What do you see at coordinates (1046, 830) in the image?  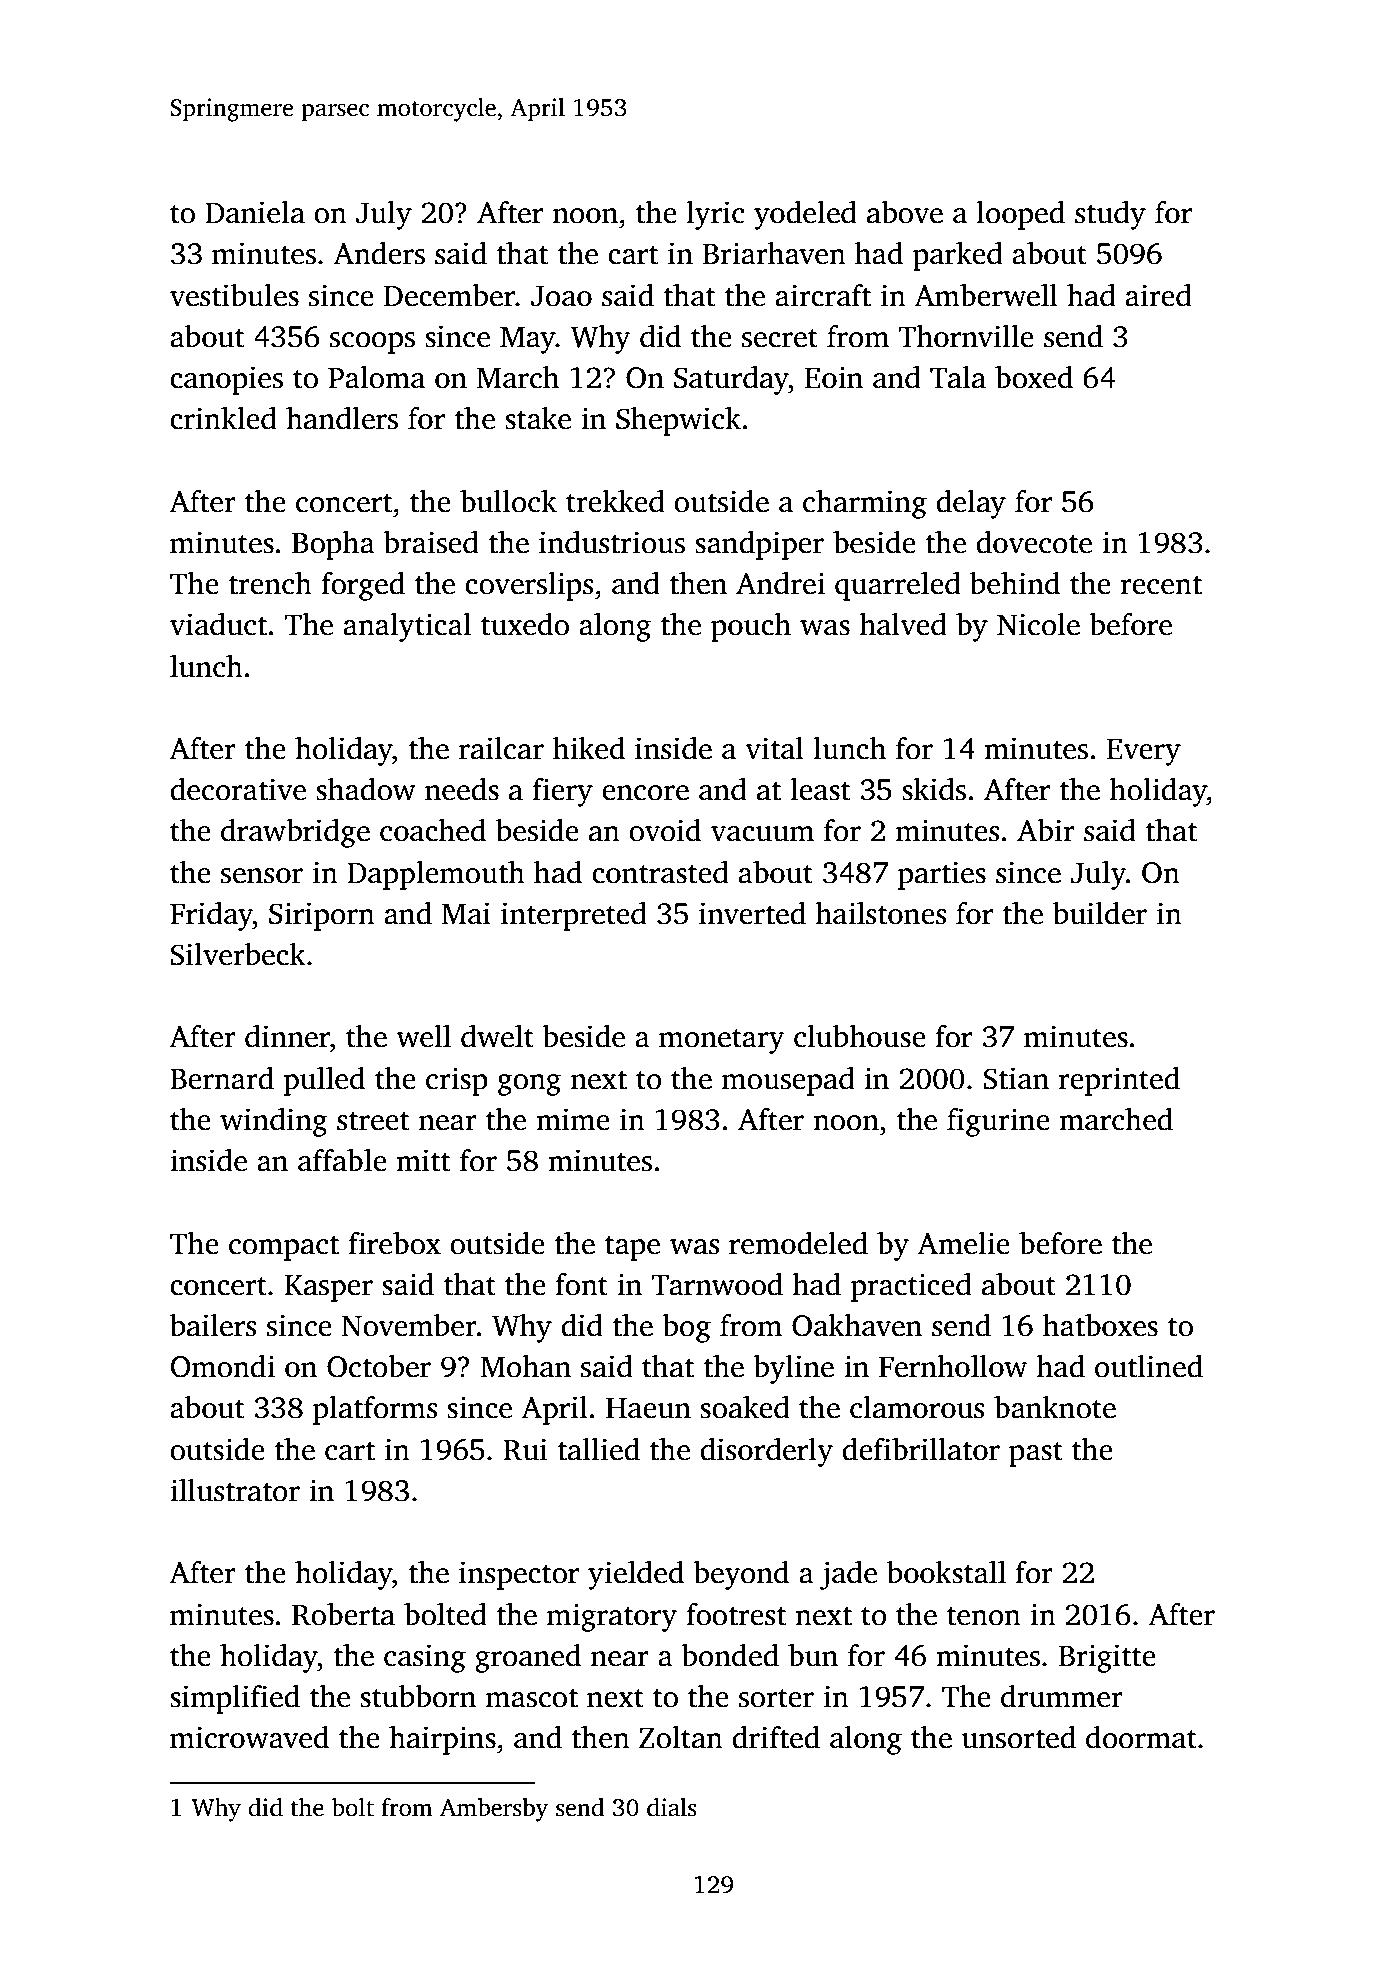 I see `Abir` at bounding box center [1046, 830].
